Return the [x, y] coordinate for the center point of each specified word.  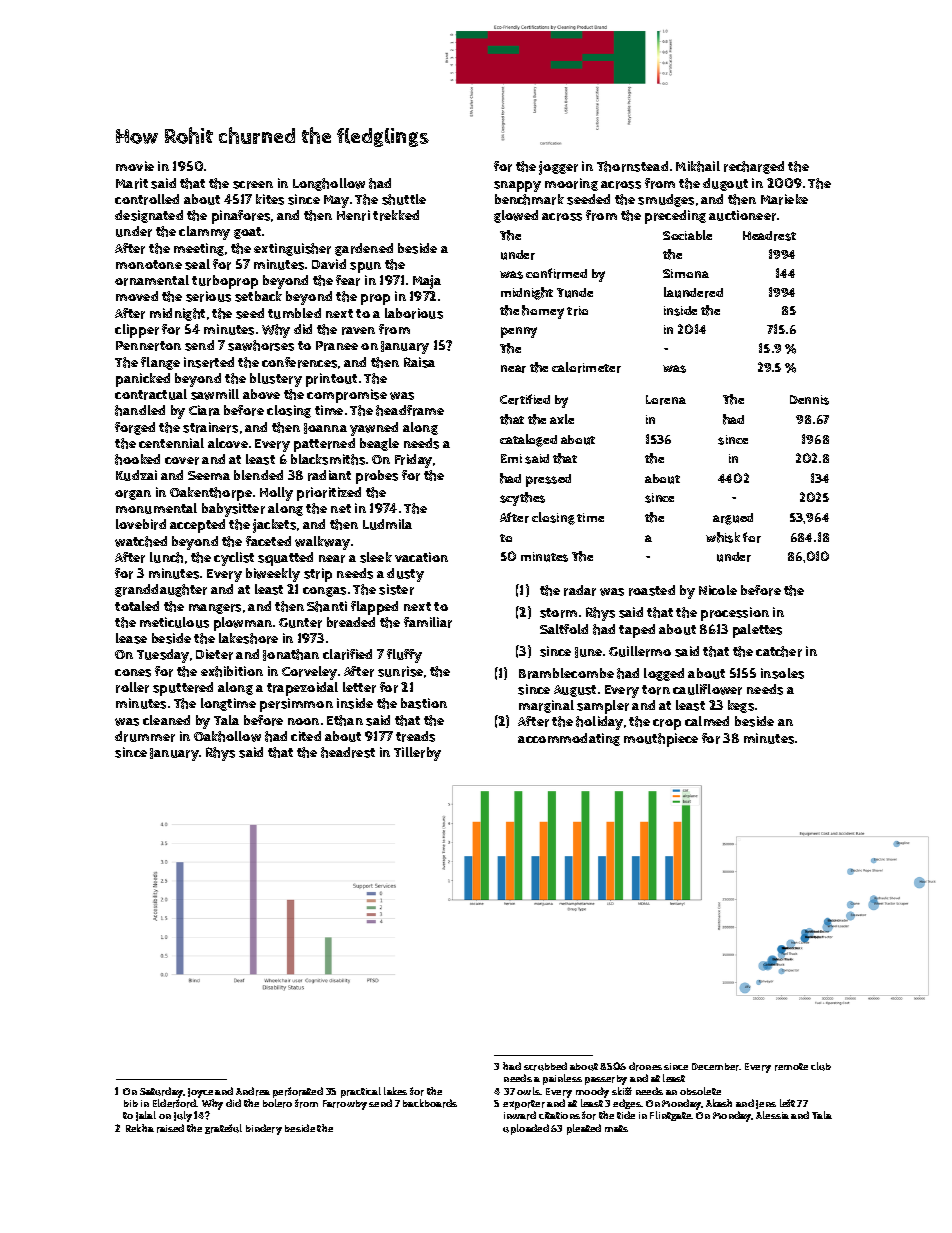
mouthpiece [661, 740]
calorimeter [586, 367]
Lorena [666, 400]
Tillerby [417, 754]
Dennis [809, 400]
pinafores [241, 217]
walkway [322, 543]
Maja [427, 282]
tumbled [294, 313]
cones [133, 673]
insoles [782, 673]
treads [415, 736]
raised [170, 1128]
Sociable [687, 235]
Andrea [253, 1091]
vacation [421, 557]
